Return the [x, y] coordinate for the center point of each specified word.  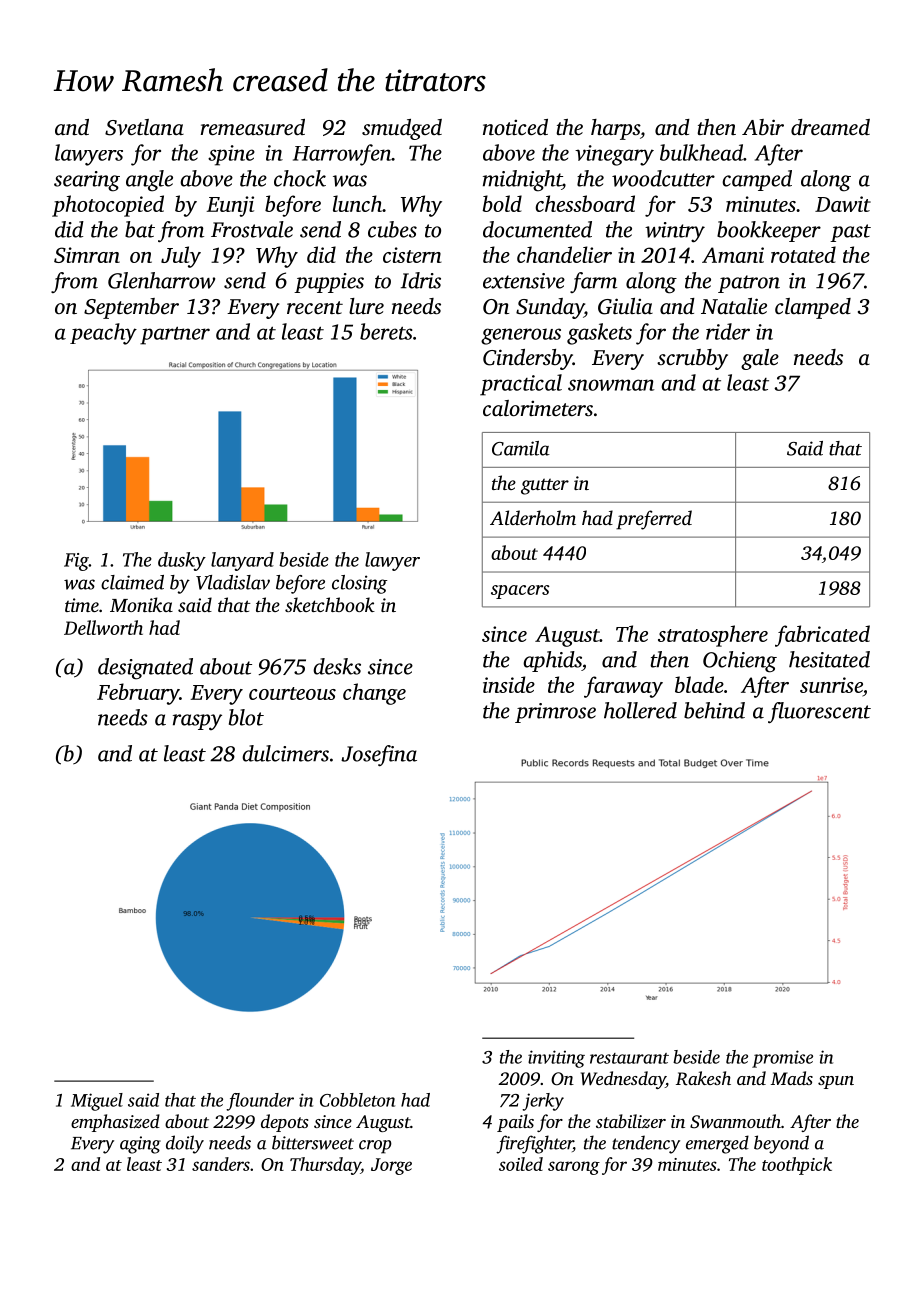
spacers [520, 592]
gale [760, 359]
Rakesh [703, 1078]
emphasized [115, 1123]
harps [615, 129]
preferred [654, 520]
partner [175, 335]
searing [87, 181]
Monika [141, 604]
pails [515, 1123]
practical [521, 385]
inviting [556, 1059]
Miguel [97, 1102]
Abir [763, 127]
